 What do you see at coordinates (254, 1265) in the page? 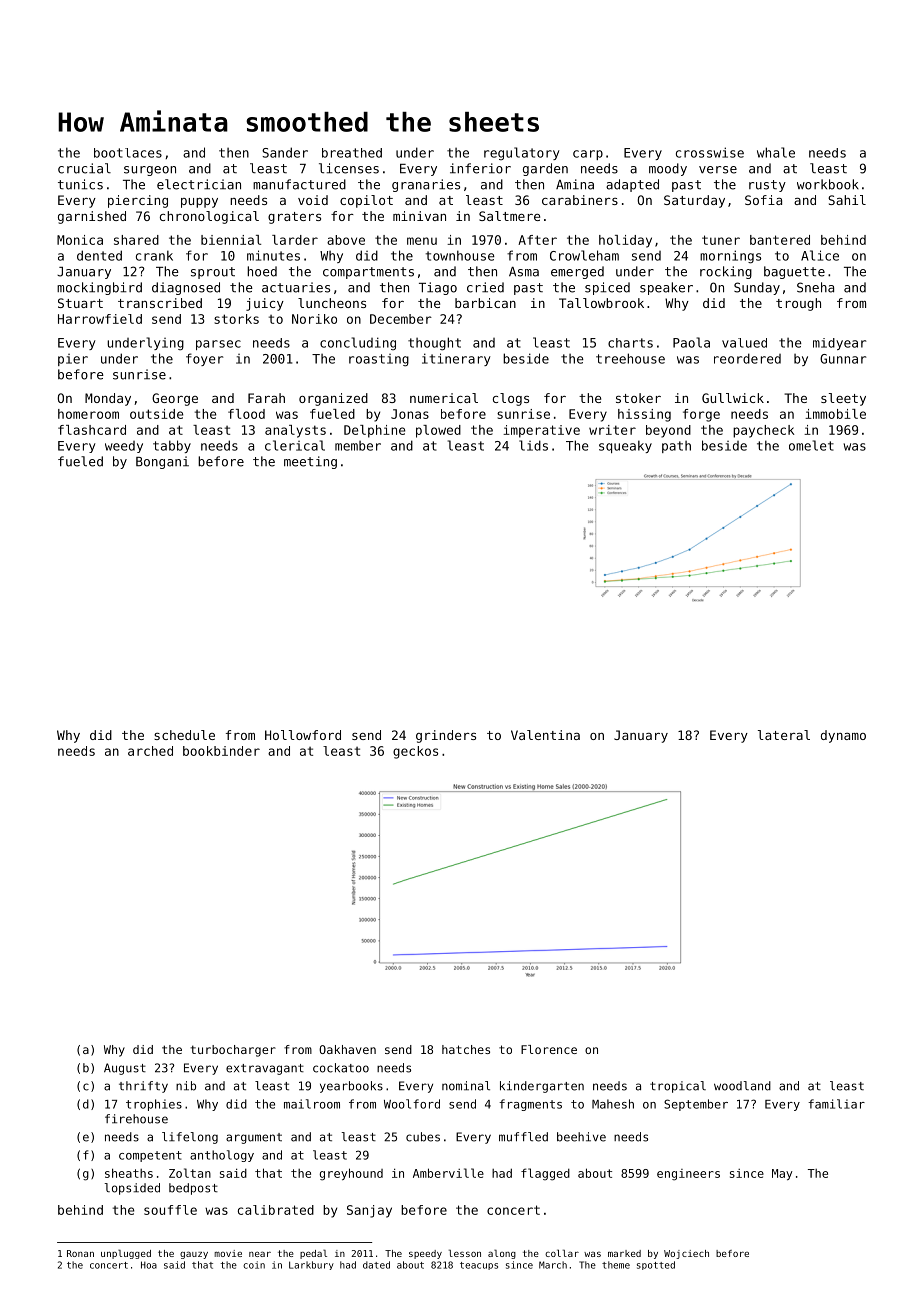
I see `coin` at bounding box center [254, 1265].
